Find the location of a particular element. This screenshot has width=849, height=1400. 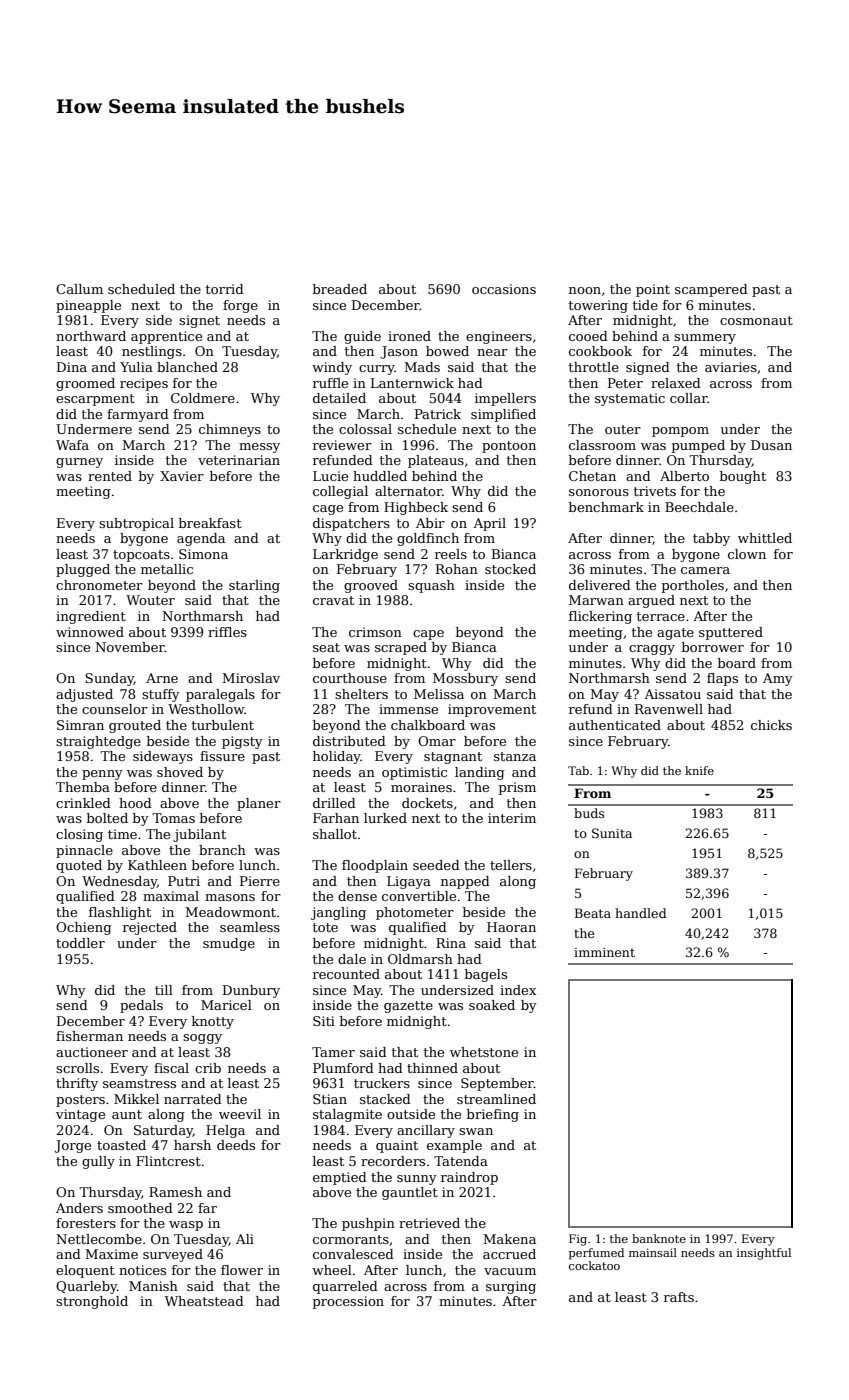

Wheatstead is located at coordinates (204, 1301).
